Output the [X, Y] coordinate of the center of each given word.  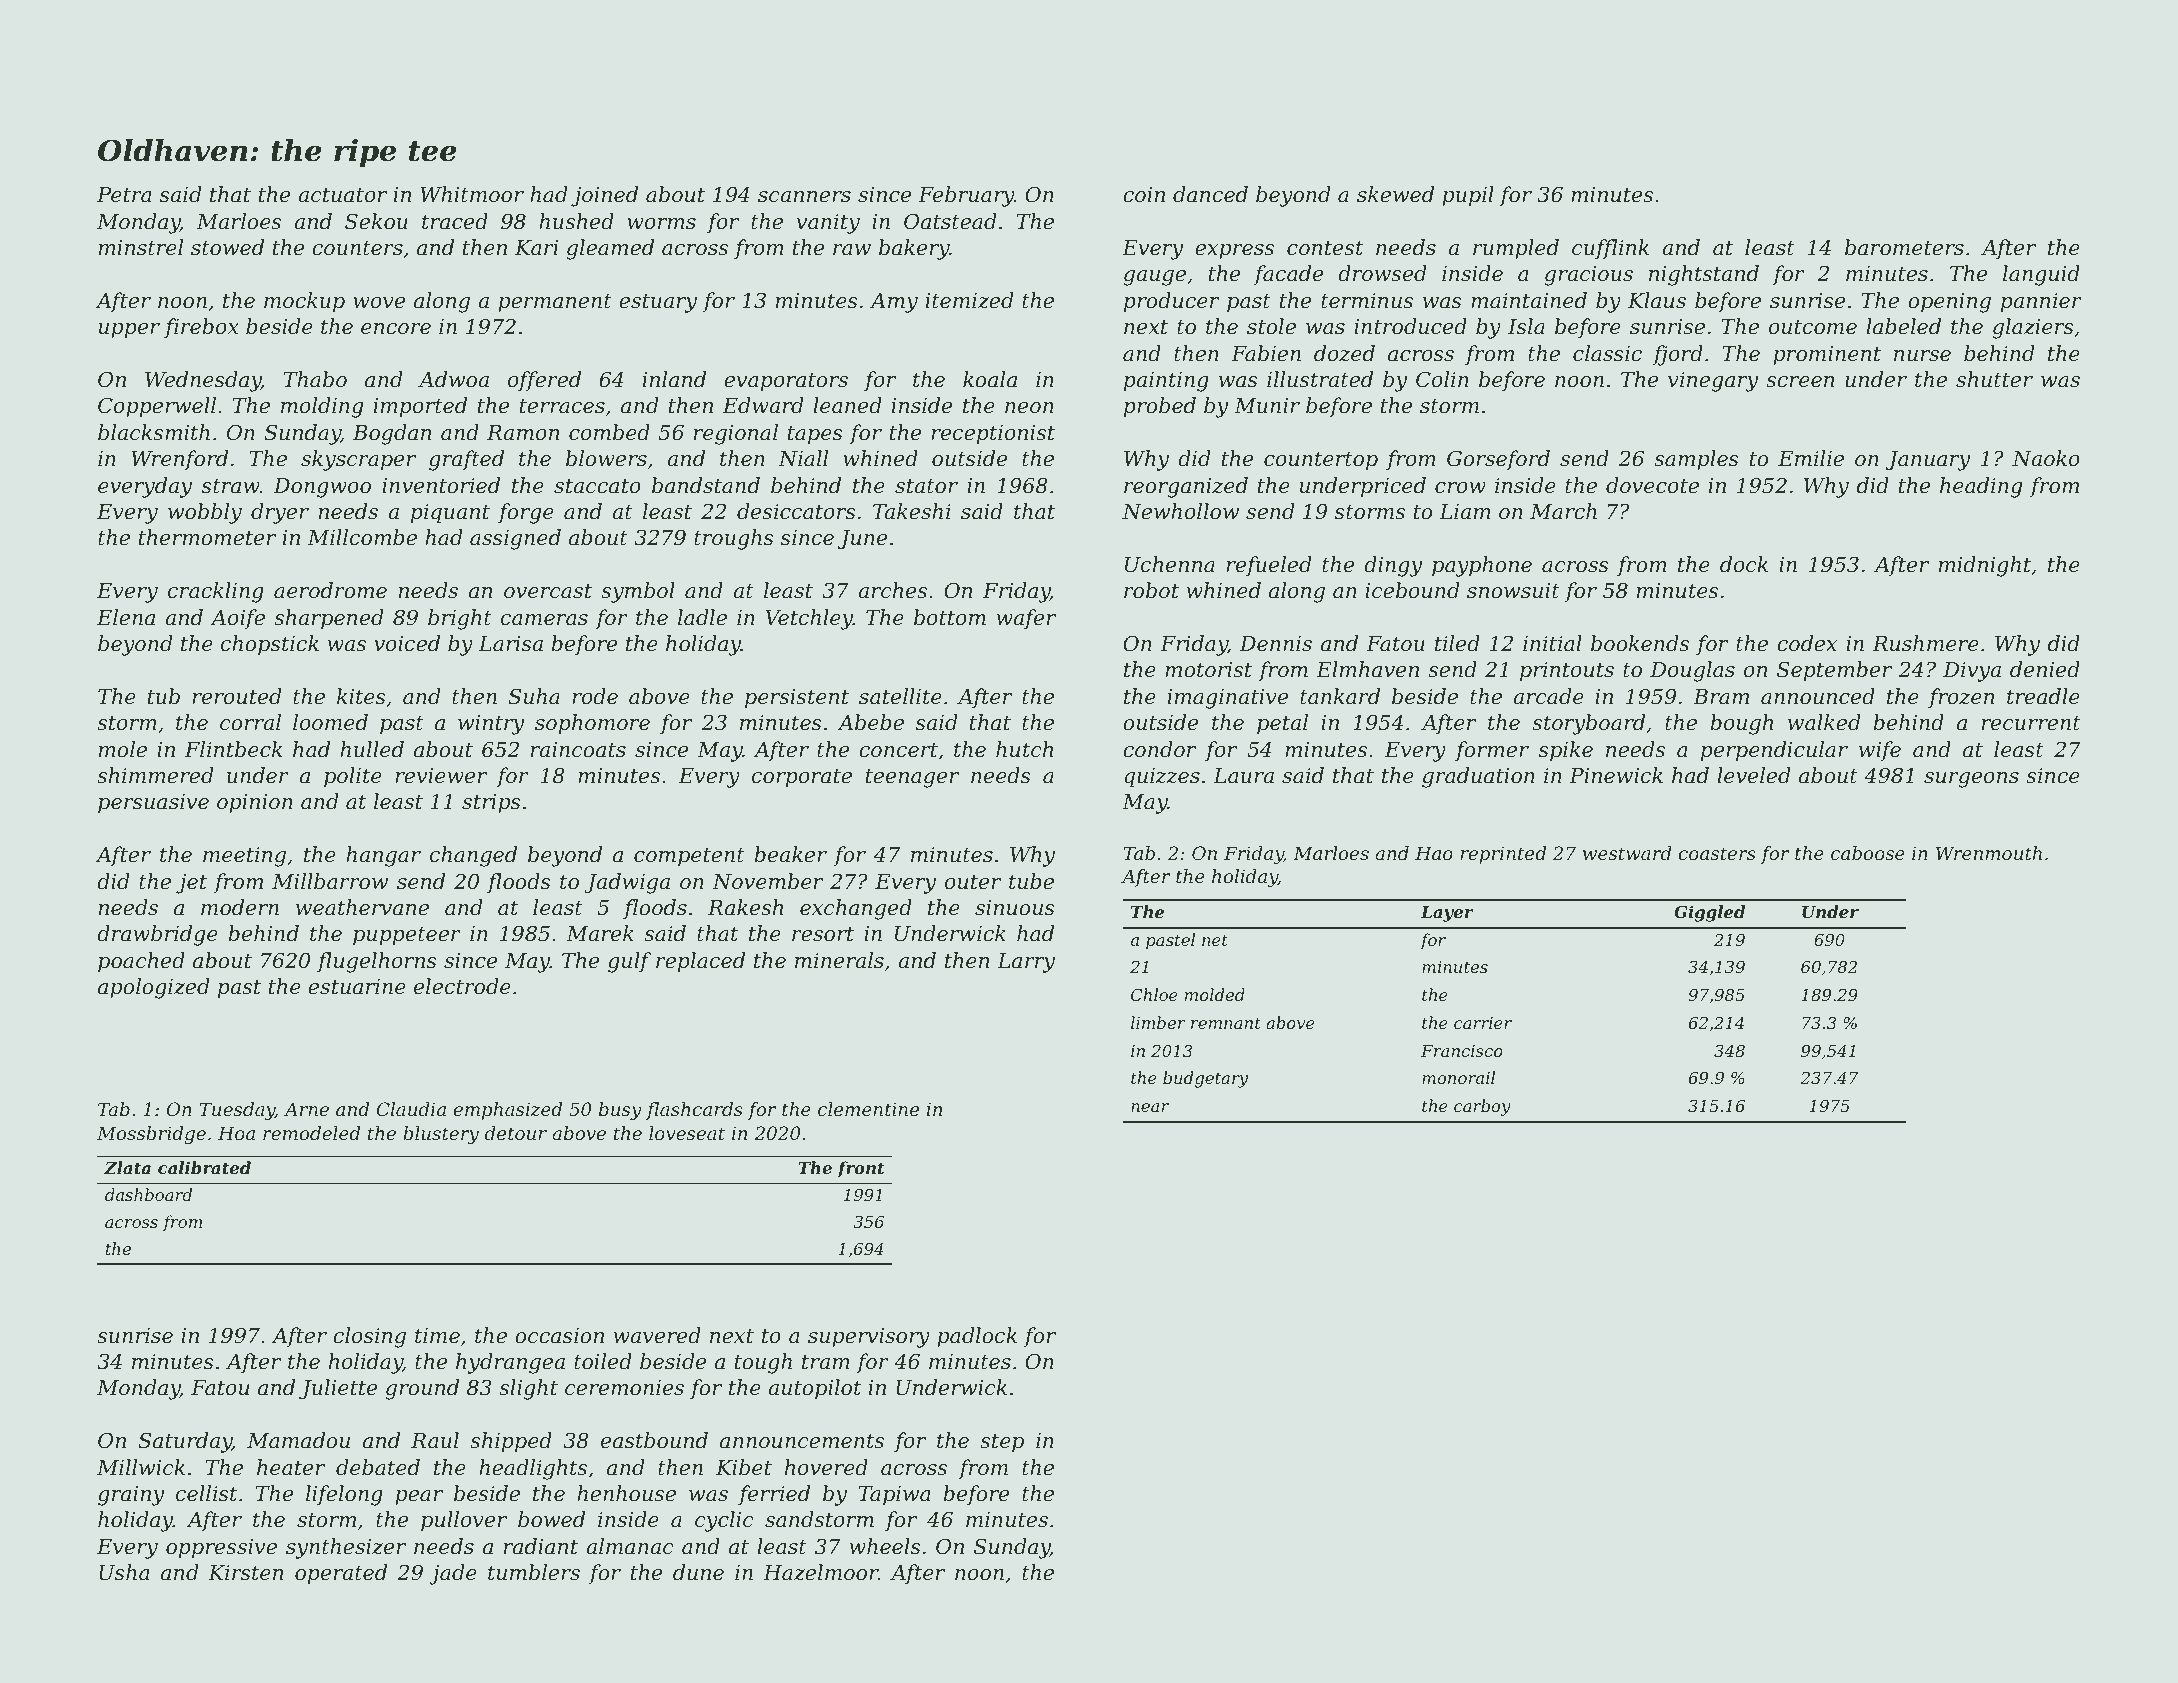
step [1002, 1443]
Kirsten [245, 1573]
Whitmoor [472, 194]
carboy [1482, 1107]
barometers [1904, 247]
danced [1210, 194]
